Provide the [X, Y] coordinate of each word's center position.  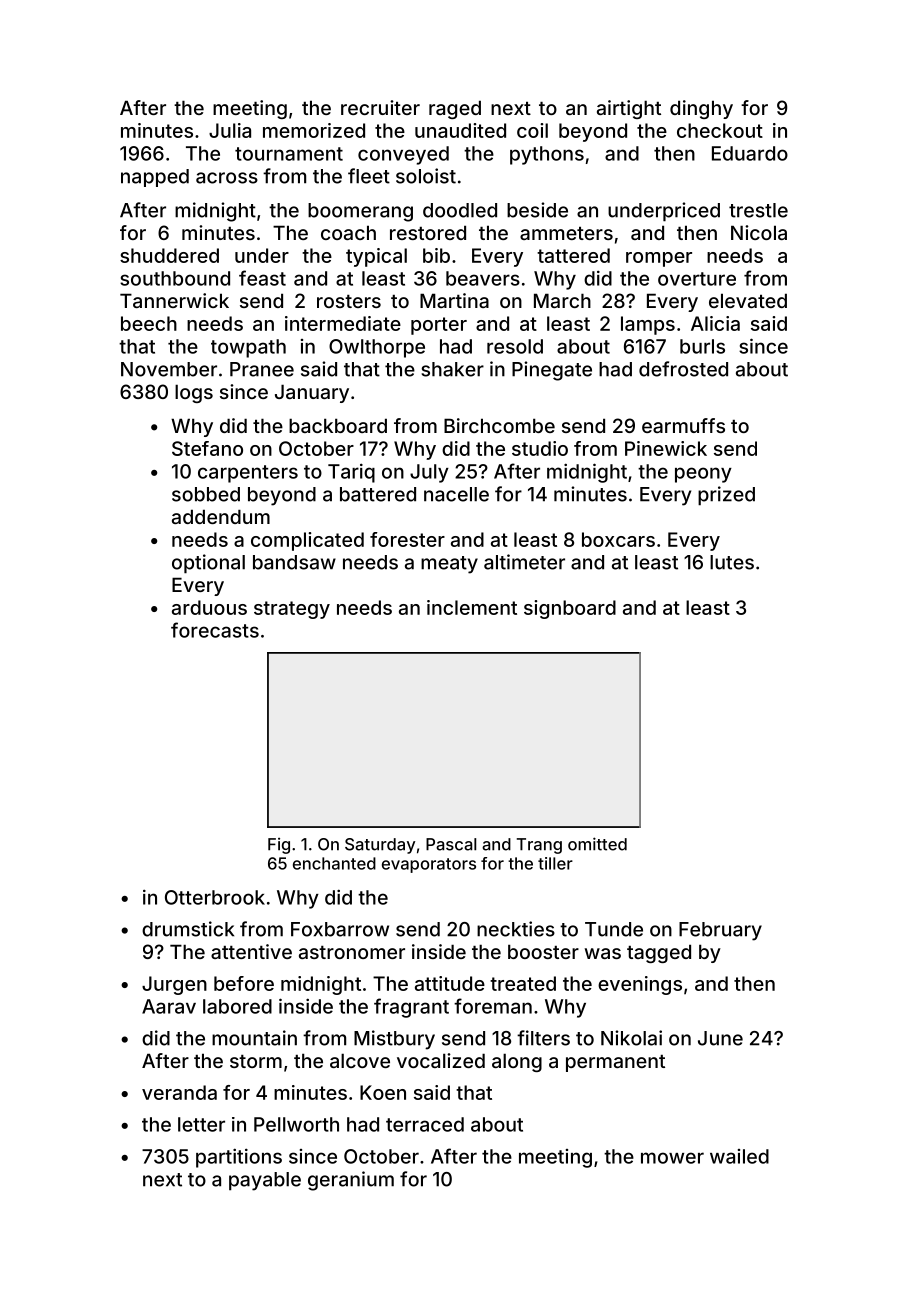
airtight [629, 109]
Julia [230, 130]
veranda [179, 1092]
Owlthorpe [377, 348]
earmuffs [683, 425]
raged [455, 109]
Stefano [207, 448]
